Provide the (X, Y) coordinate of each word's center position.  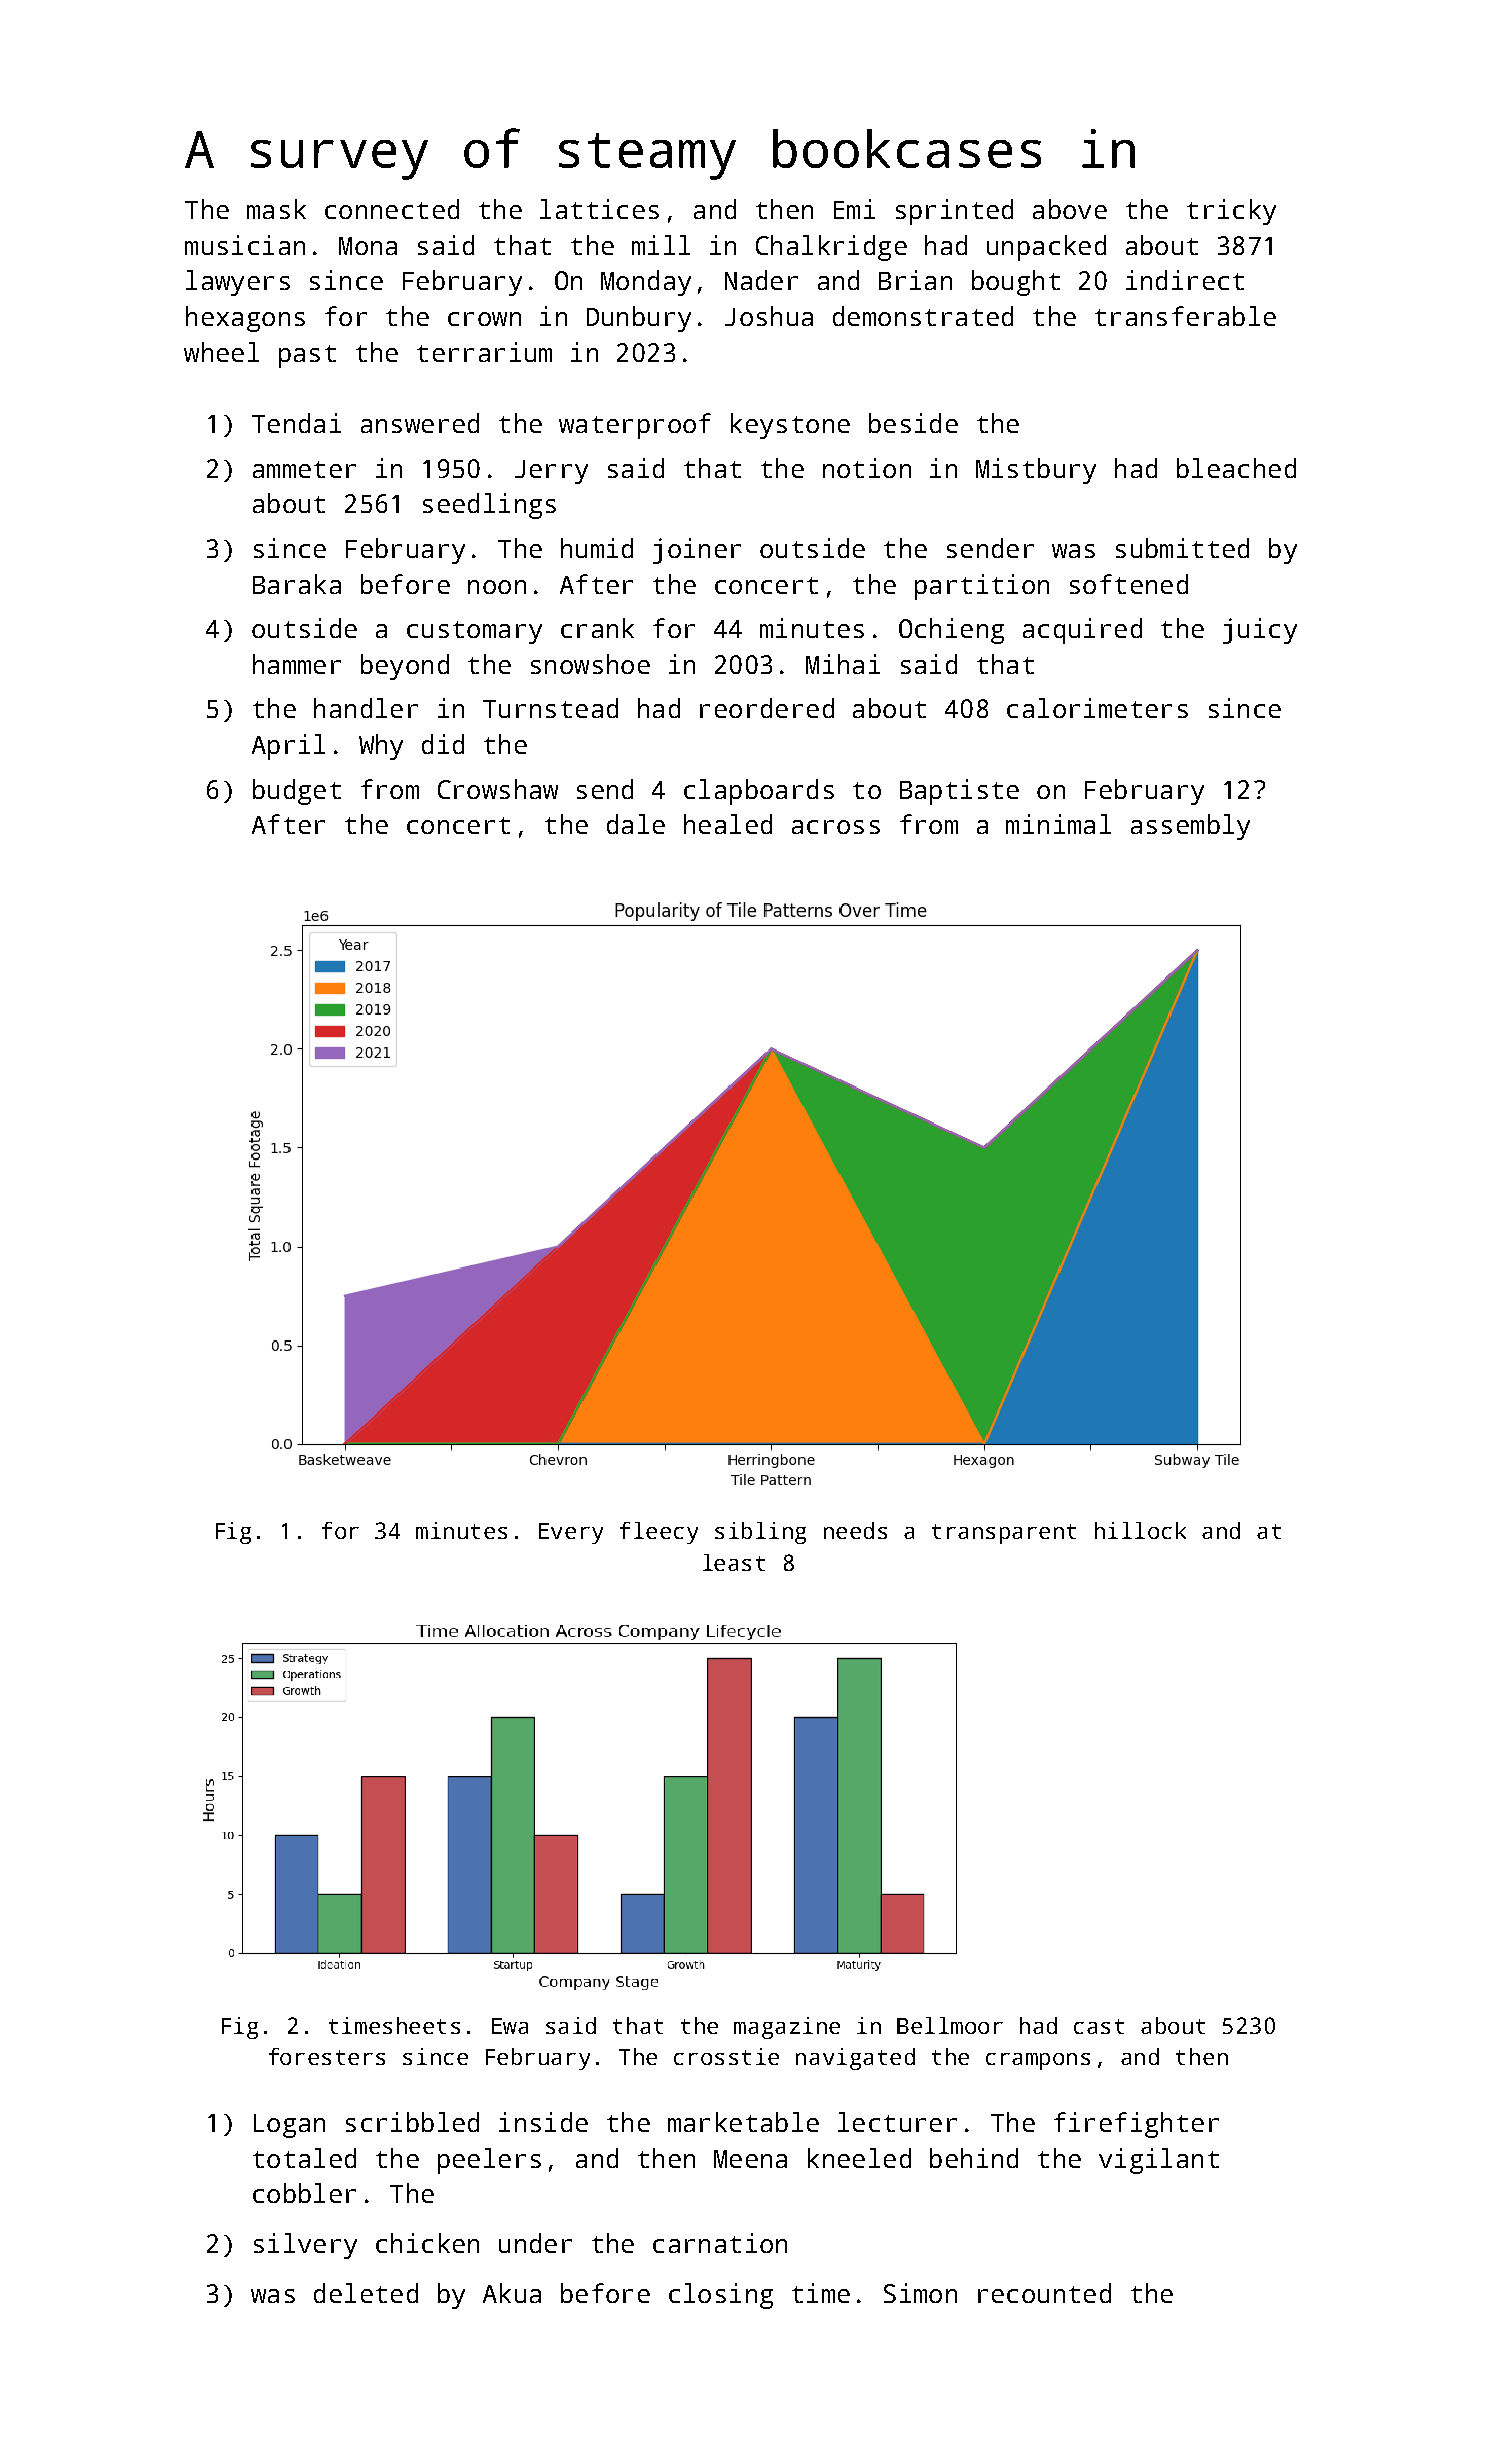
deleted (366, 2293)
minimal (1058, 824)
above (1070, 209)
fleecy (659, 1533)
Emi (854, 209)
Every (571, 1533)
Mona (368, 246)
